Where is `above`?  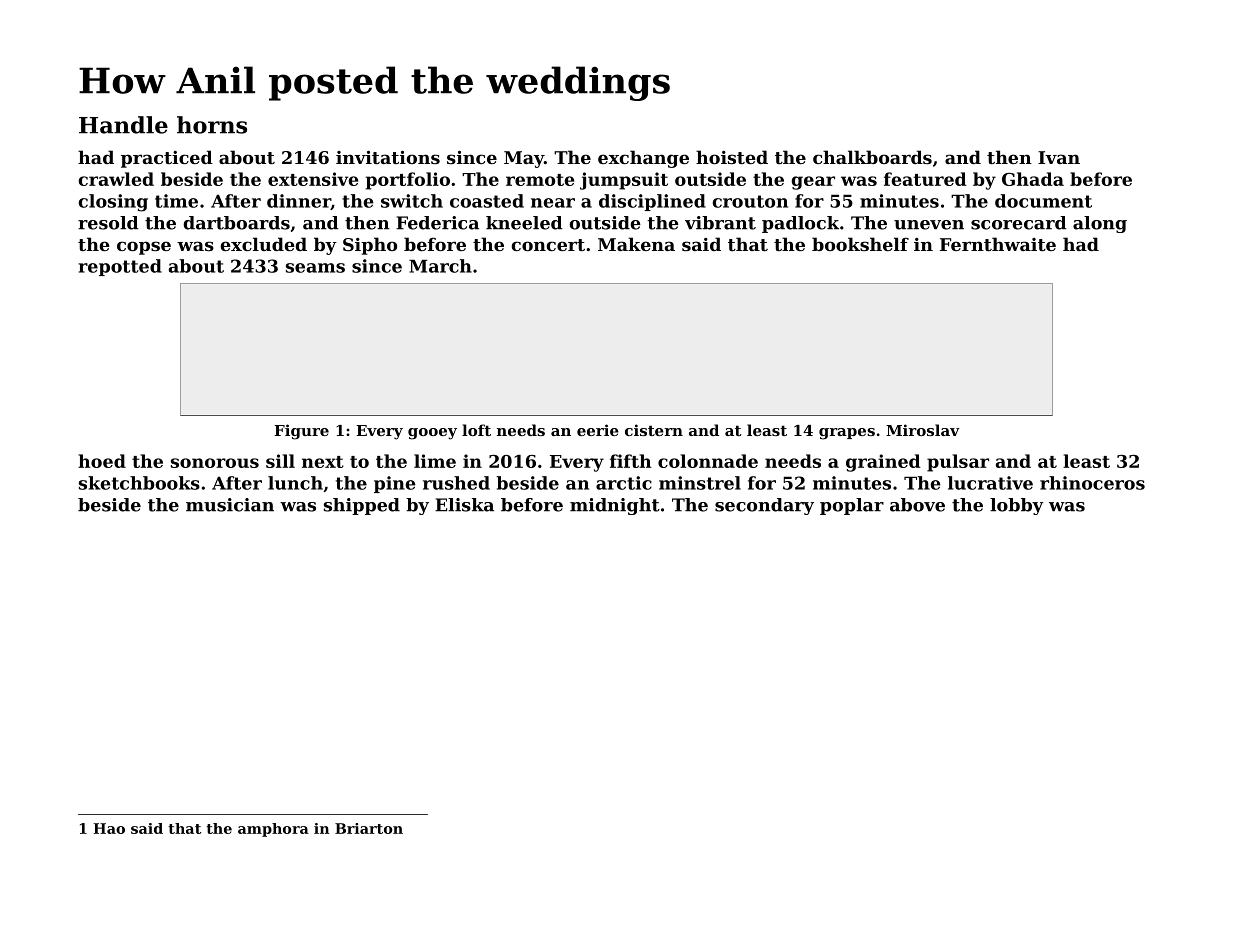 above is located at coordinates (917, 505).
